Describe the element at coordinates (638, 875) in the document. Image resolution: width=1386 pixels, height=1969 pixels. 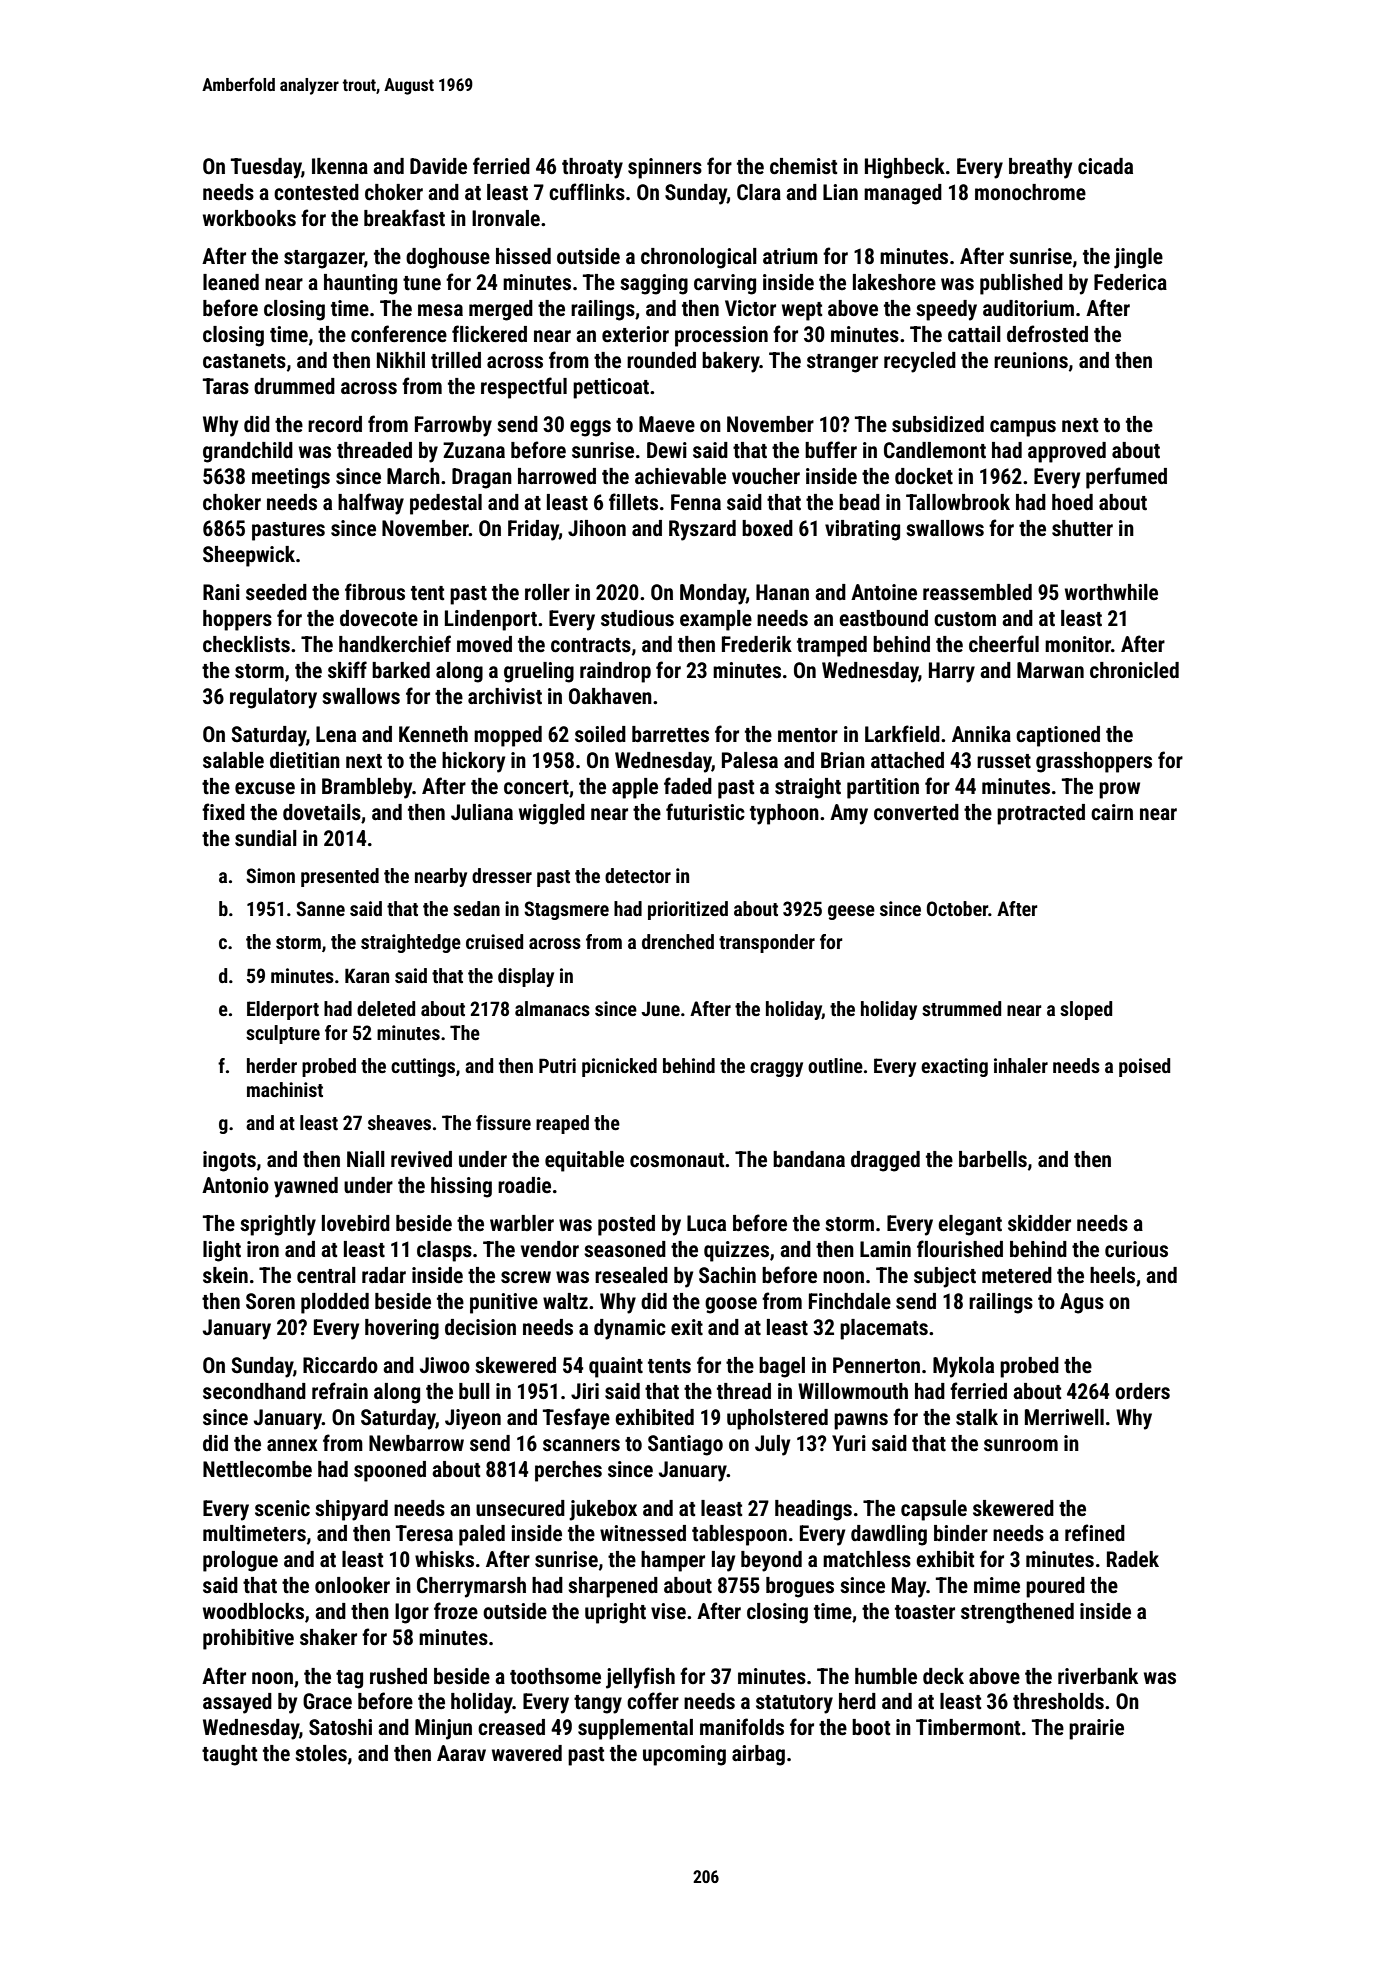
I see `detector` at that location.
